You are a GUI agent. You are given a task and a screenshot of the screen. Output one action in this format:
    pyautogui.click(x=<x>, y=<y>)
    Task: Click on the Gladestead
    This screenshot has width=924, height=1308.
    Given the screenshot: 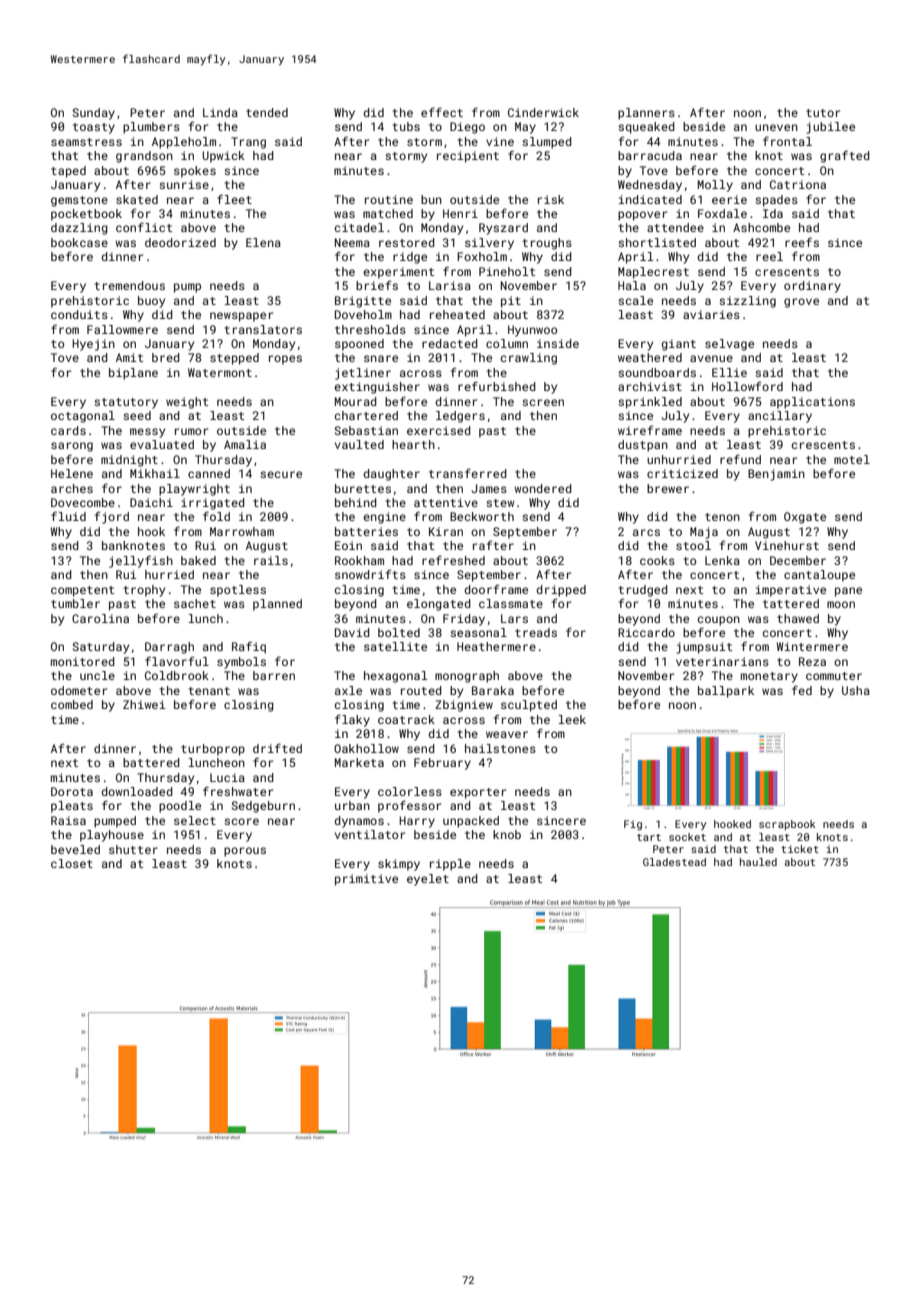 What is the action you would take?
    pyautogui.click(x=674, y=862)
